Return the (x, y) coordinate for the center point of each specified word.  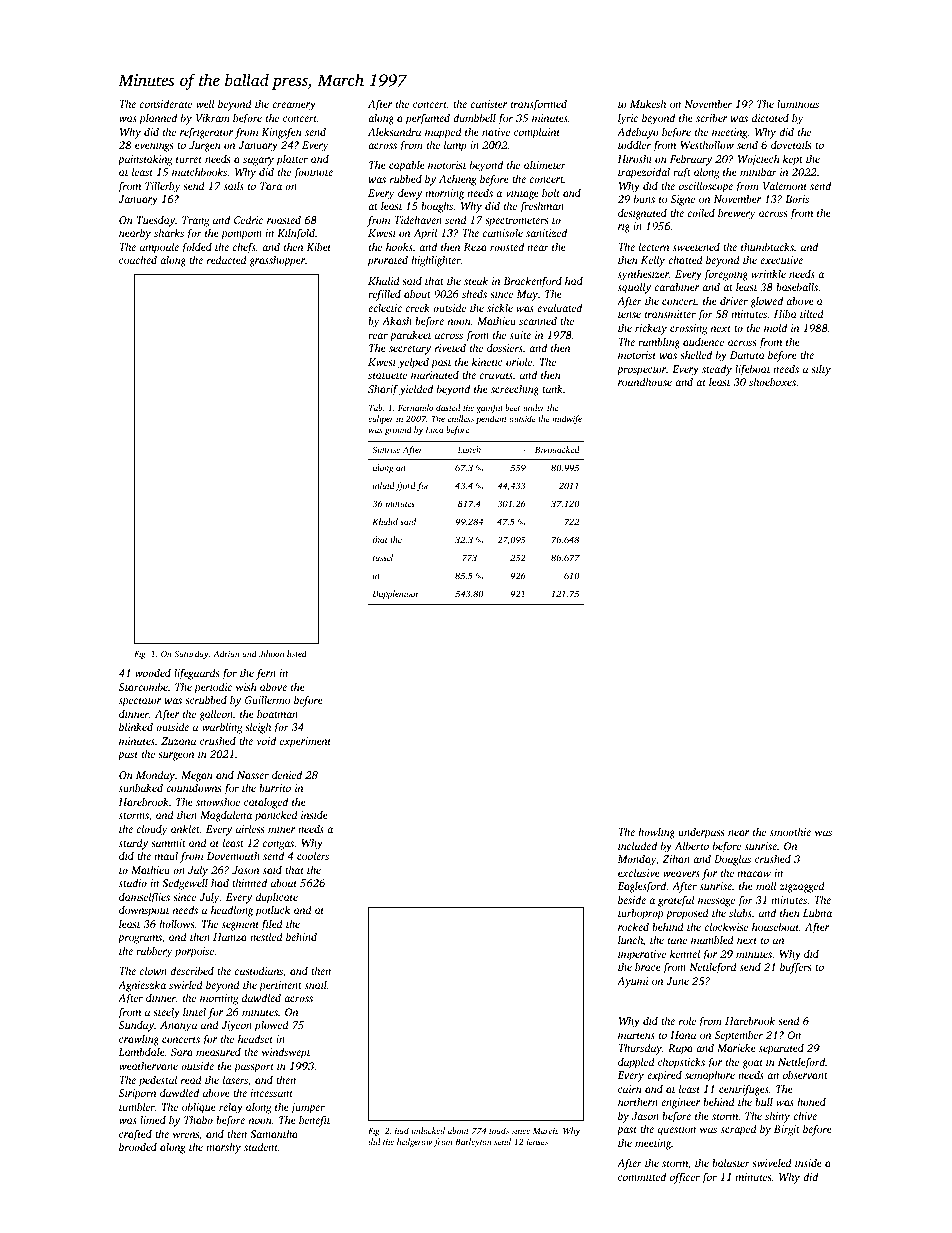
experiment (305, 742)
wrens (186, 1135)
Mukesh (648, 104)
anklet (185, 828)
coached (138, 259)
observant (805, 1075)
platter (292, 160)
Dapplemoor (395, 594)
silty (821, 370)
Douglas (732, 860)
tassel (383, 557)
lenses (537, 1141)
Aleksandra (394, 132)
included (637, 845)
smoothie (790, 832)
